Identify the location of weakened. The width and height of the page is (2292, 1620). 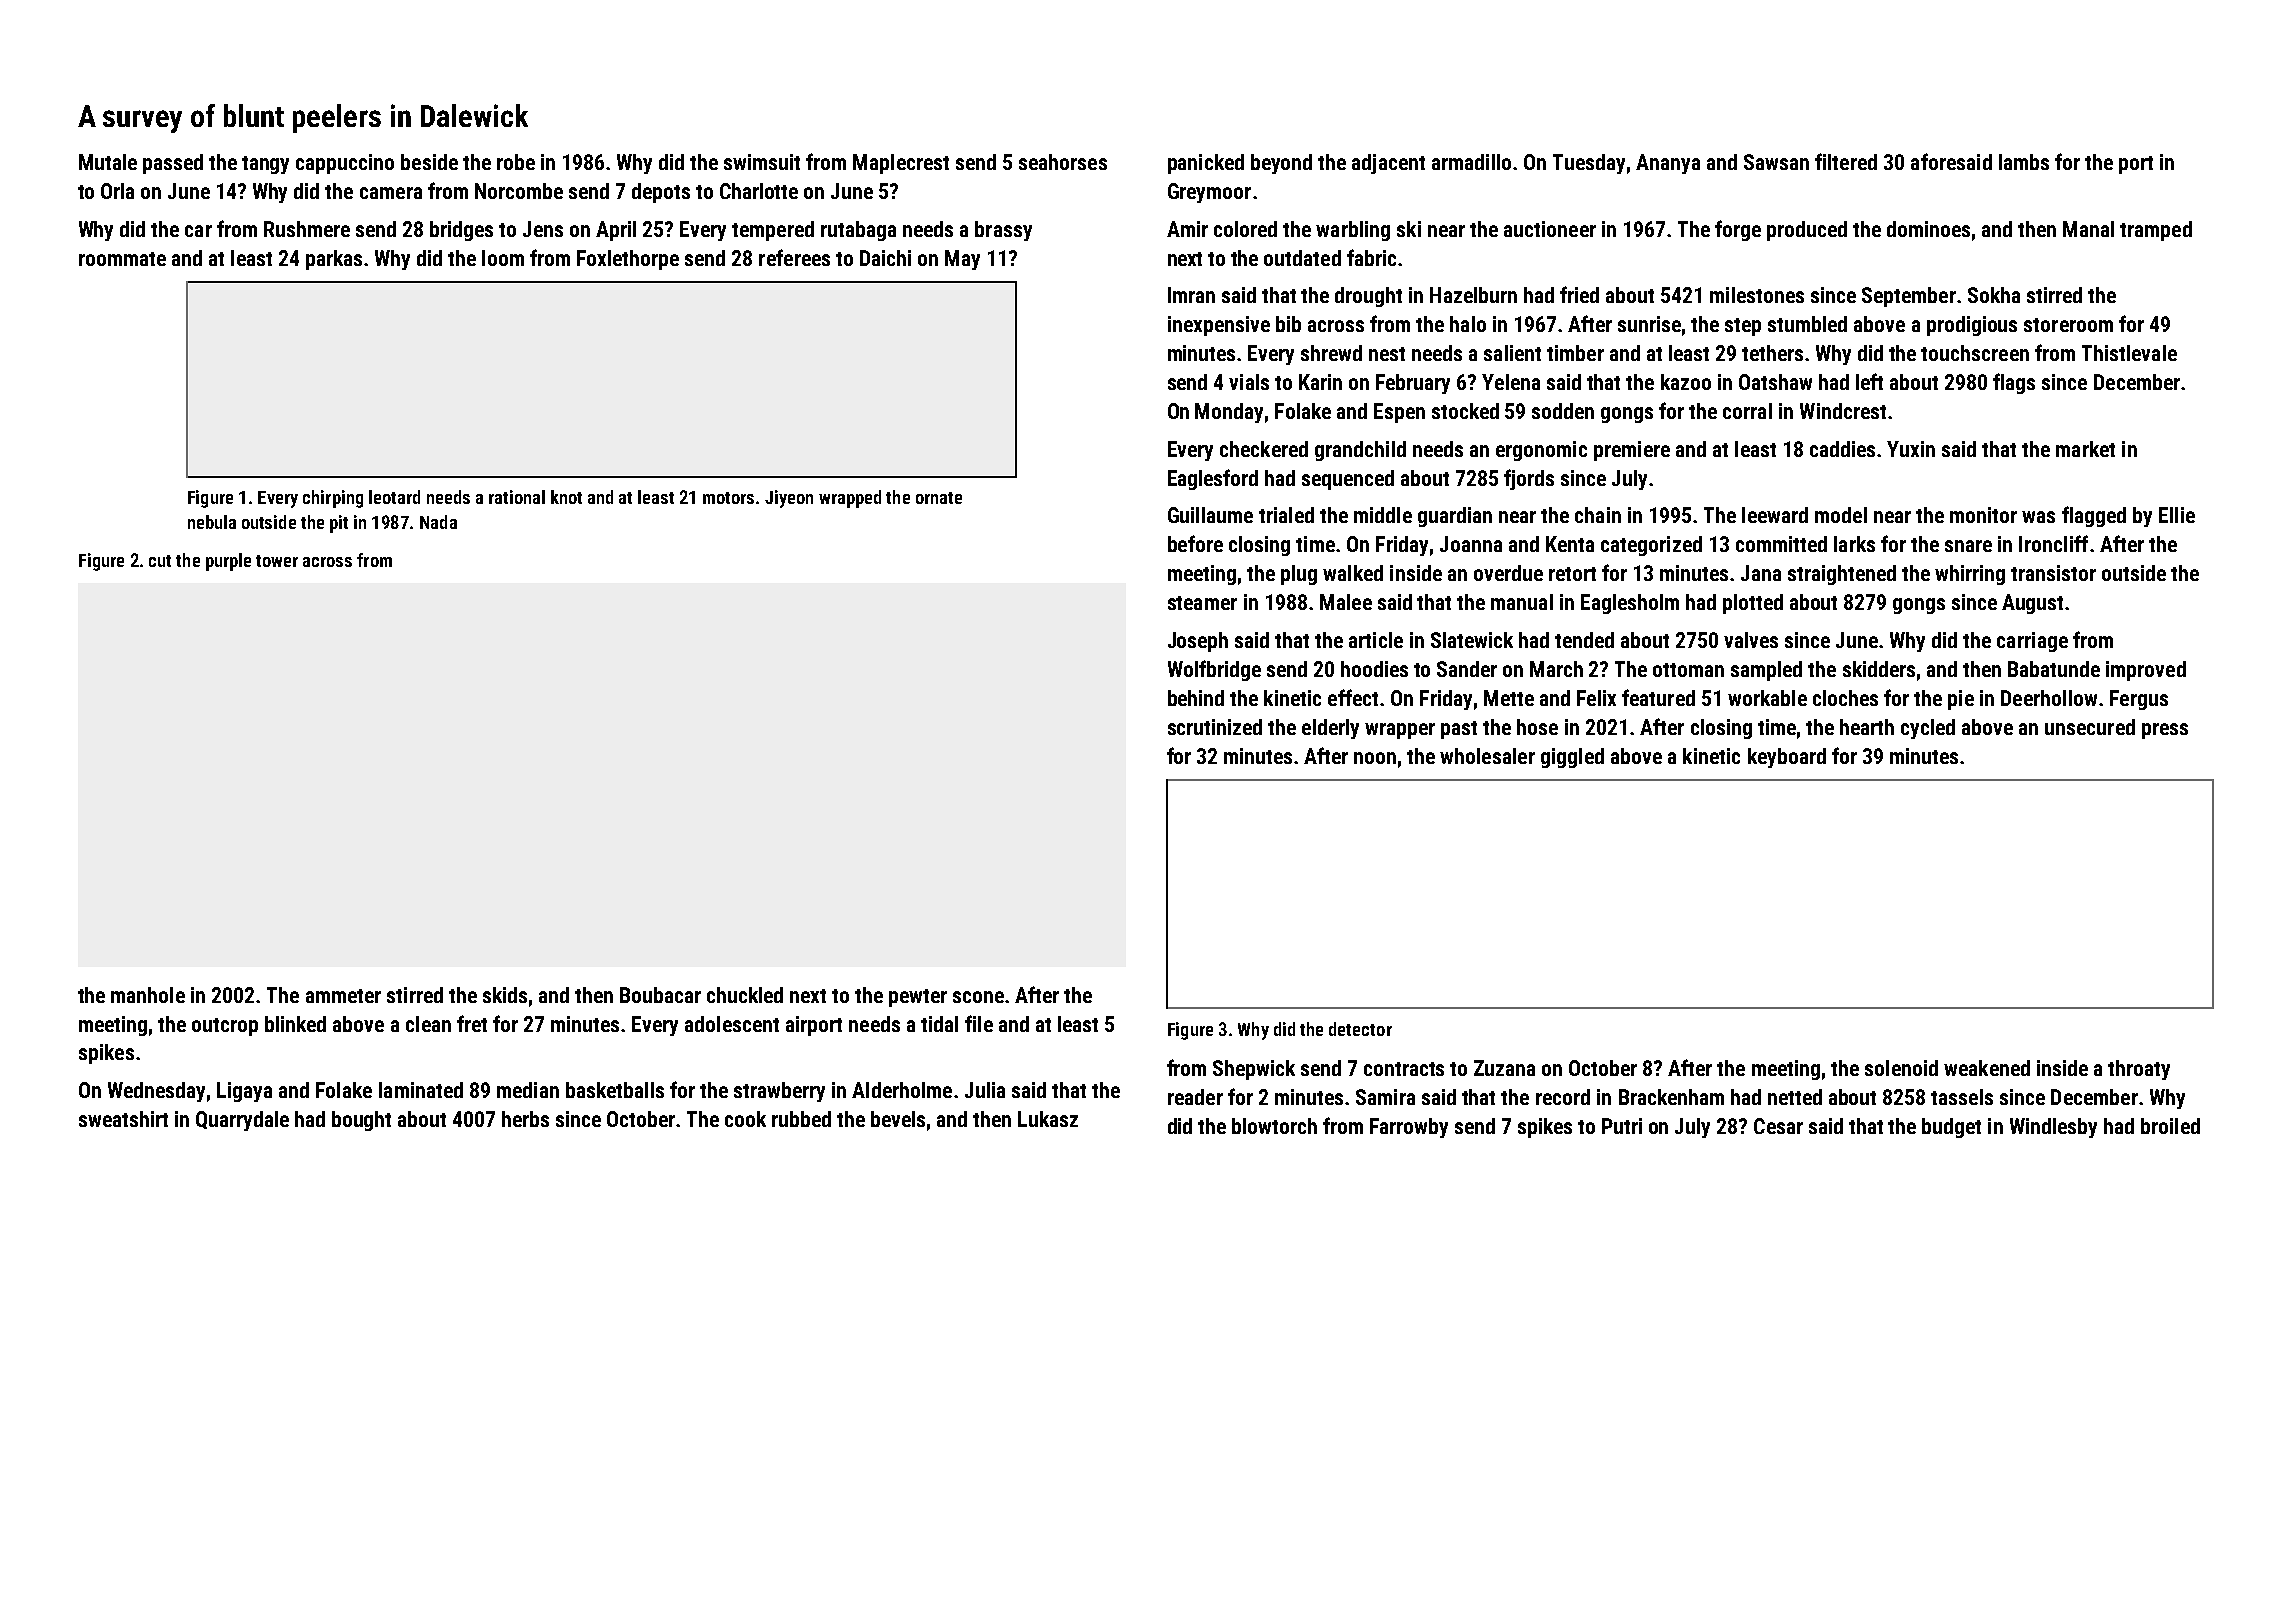
(1987, 1068).
